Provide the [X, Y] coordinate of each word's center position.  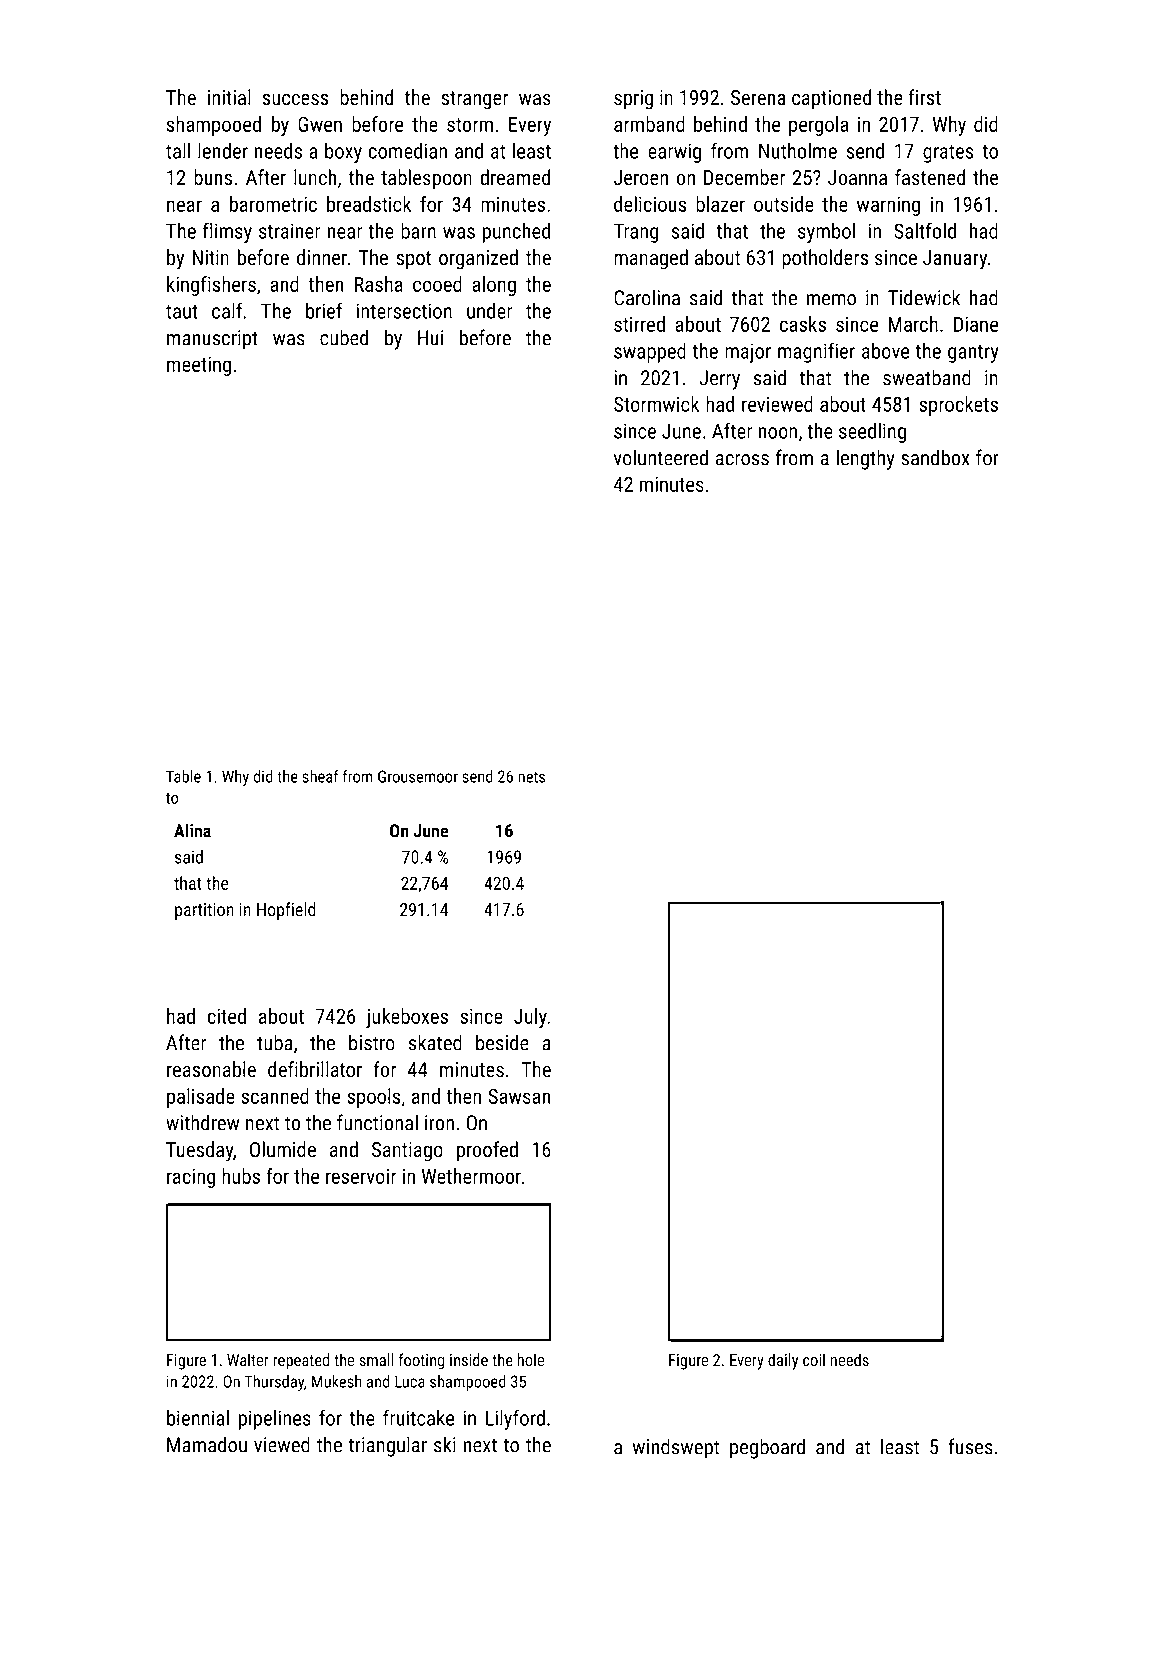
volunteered [661, 457]
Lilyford [515, 1419]
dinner [322, 257]
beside [502, 1042]
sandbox [935, 457]
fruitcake [418, 1417]
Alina [192, 830]
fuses [971, 1446]
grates [948, 154]
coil [814, 1359]
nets [531, 777]
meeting [199, 366]
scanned [275, 1096]
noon [778, 433]
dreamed [515, 177]
